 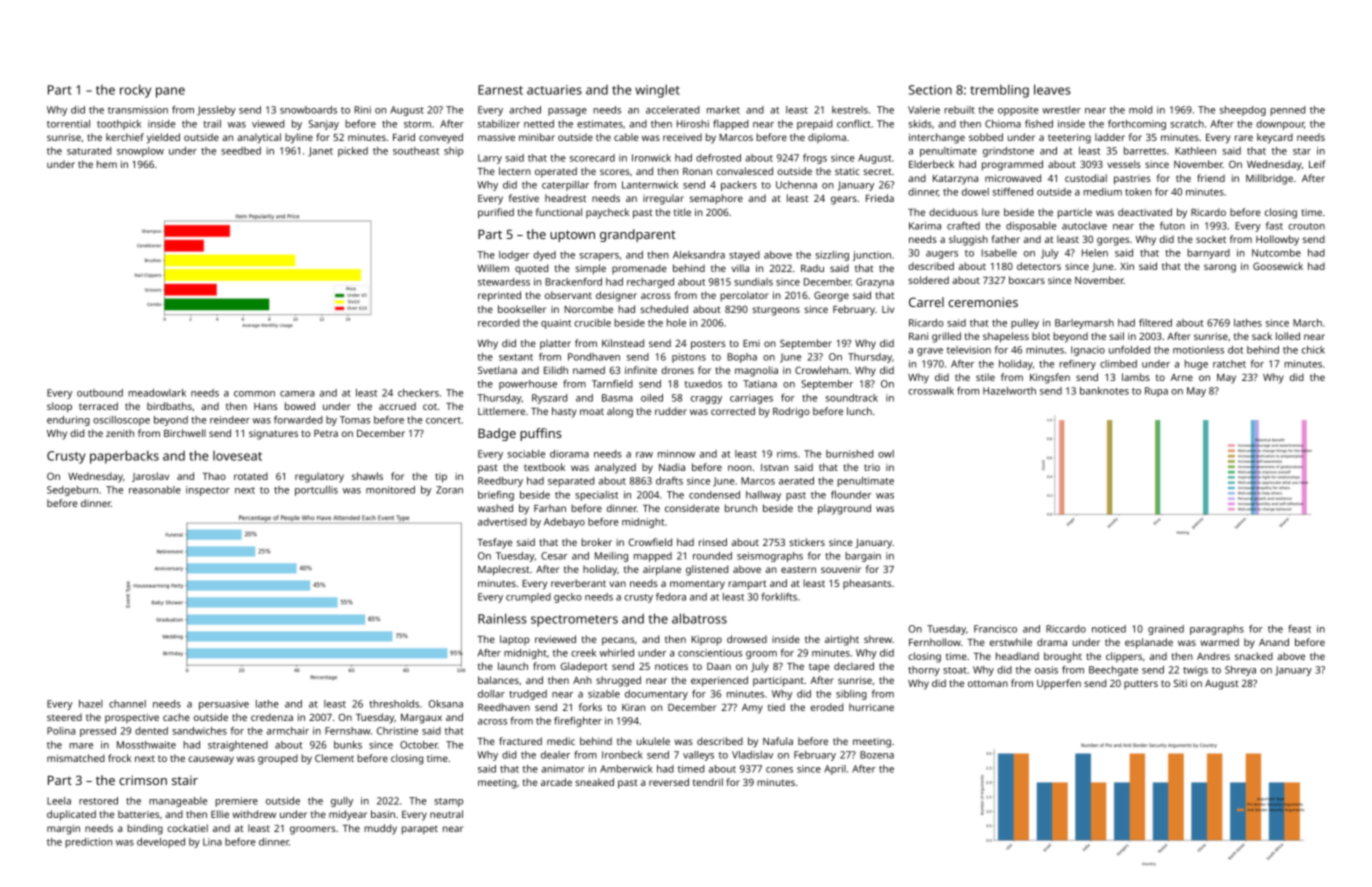 I want to click on Xin, so click(x=1127, y=266).
